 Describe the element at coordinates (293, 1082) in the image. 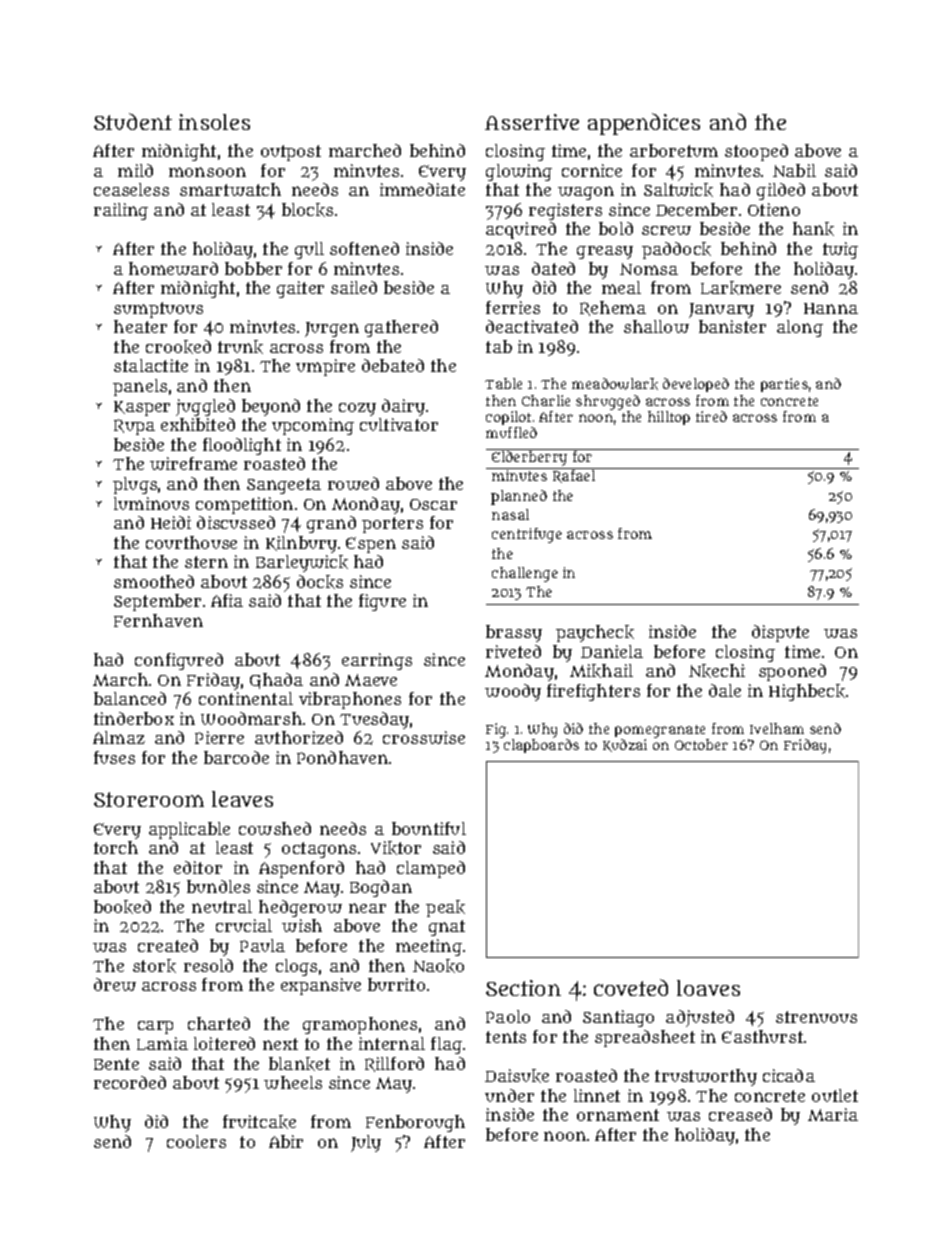

I see `wheels` at that location.
